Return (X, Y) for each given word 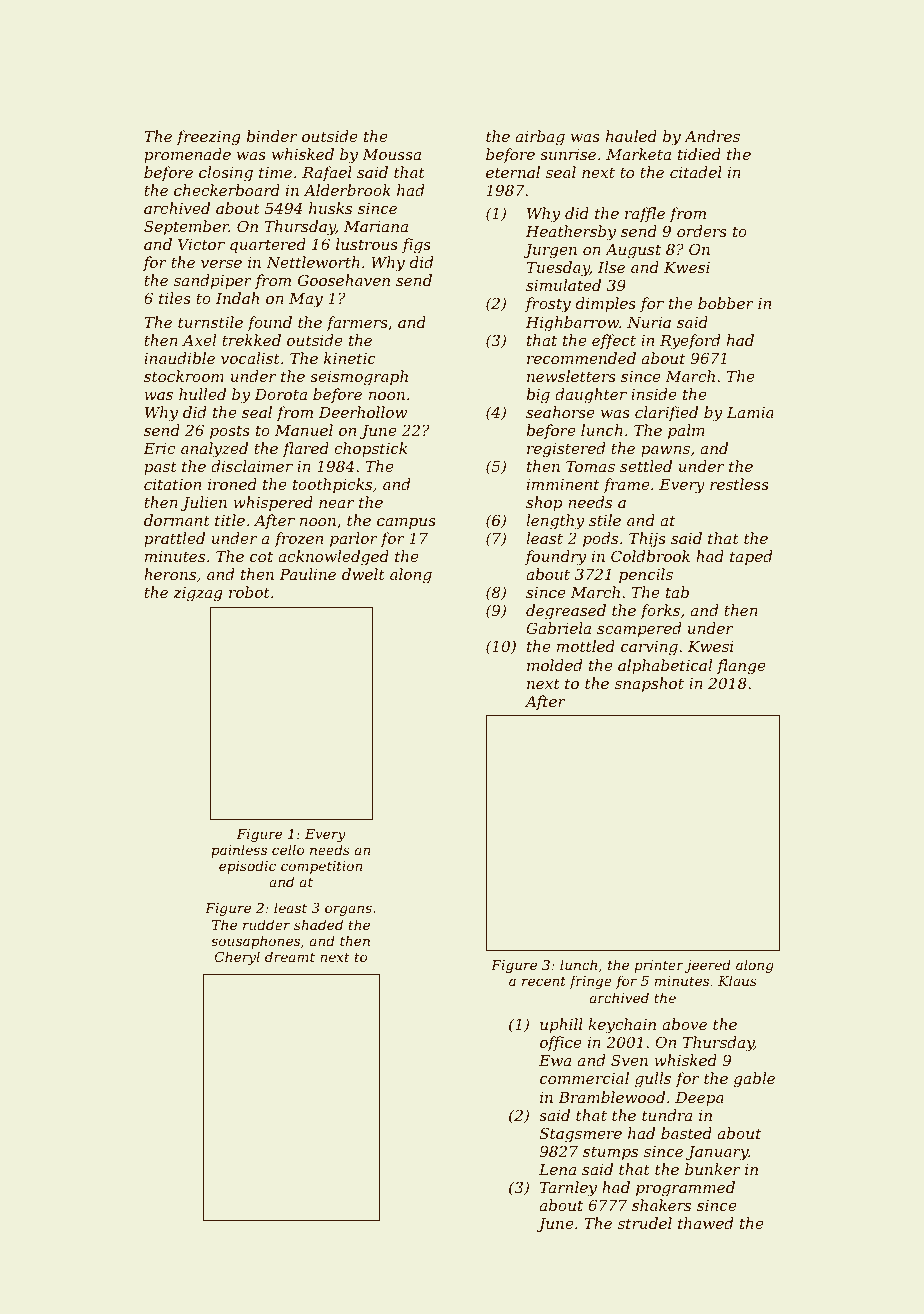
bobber (726, 303)
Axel (199, 340)
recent (544, 981)
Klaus (737, 980)
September (186, 227)
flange (741, 667)
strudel (645, 1223)
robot (249, 592)
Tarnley (568, 1189)
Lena (557, 1169)
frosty (548, 305)
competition (321, 867)
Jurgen (550, 251)
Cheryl (237, 958)
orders (702, 231)
